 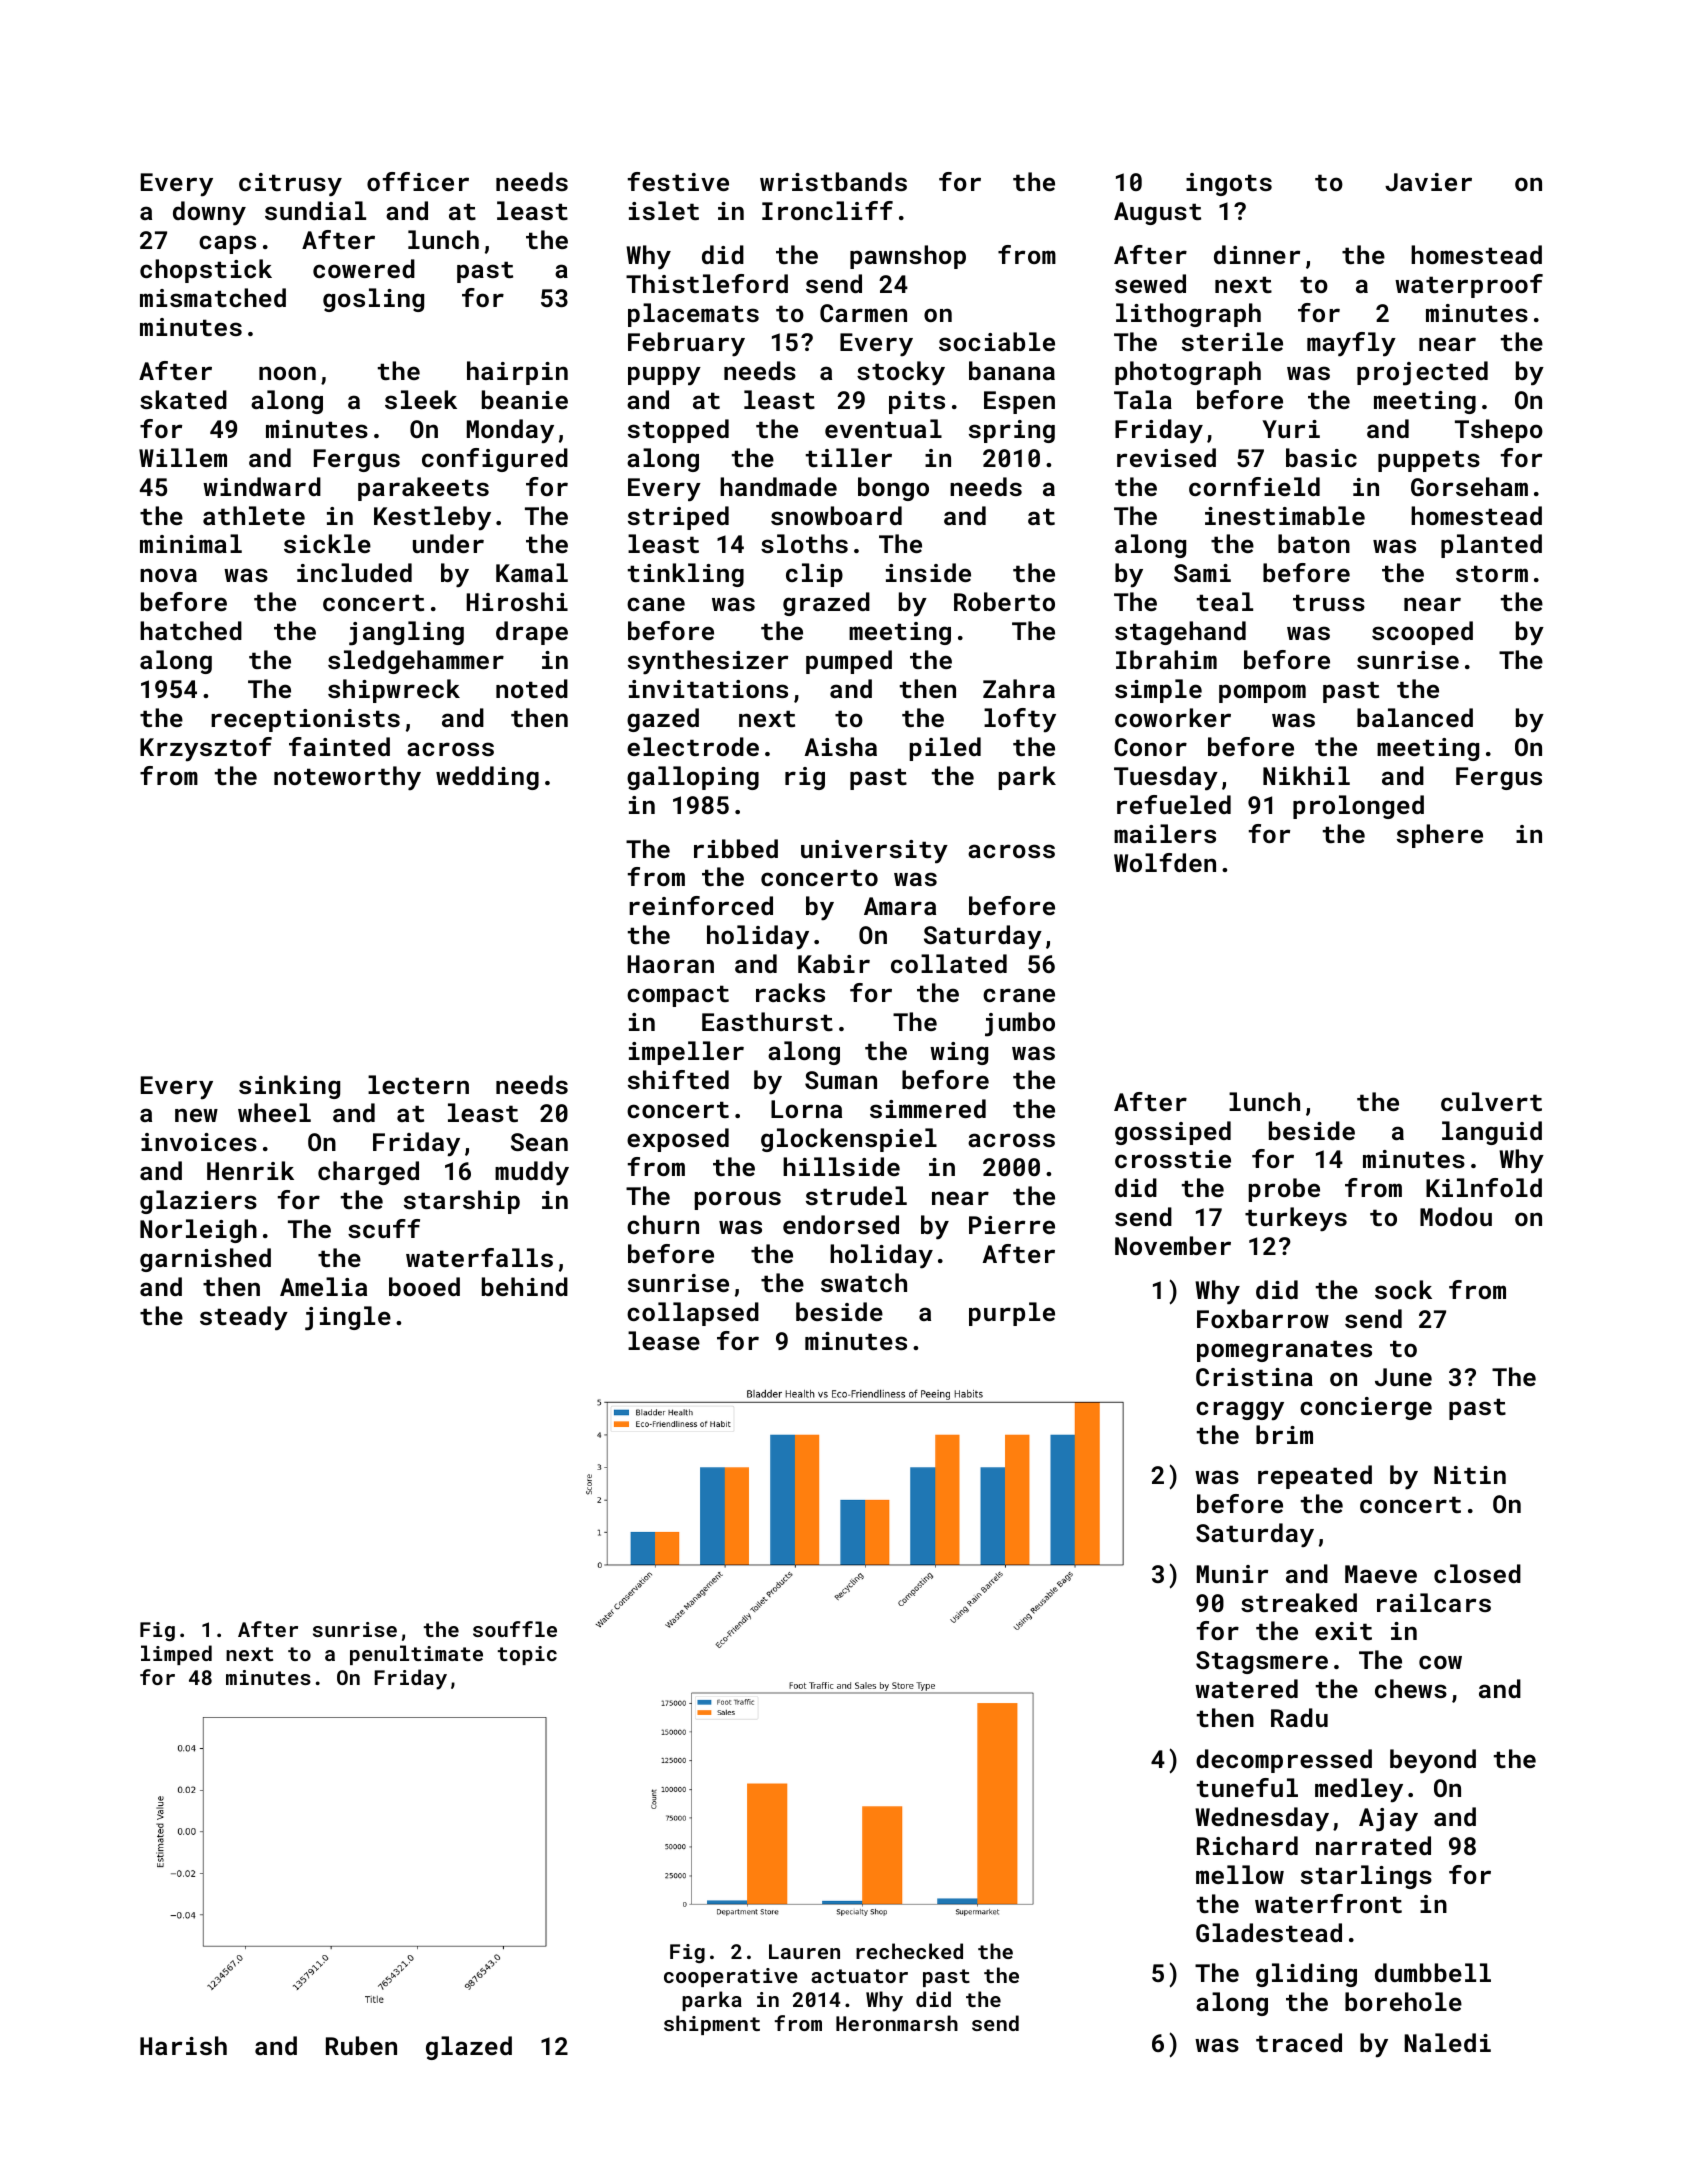 What do you see at coordinates (804, 1951) in the screenshot?
I see `Lauren` at bounding box center [804, 1951].
